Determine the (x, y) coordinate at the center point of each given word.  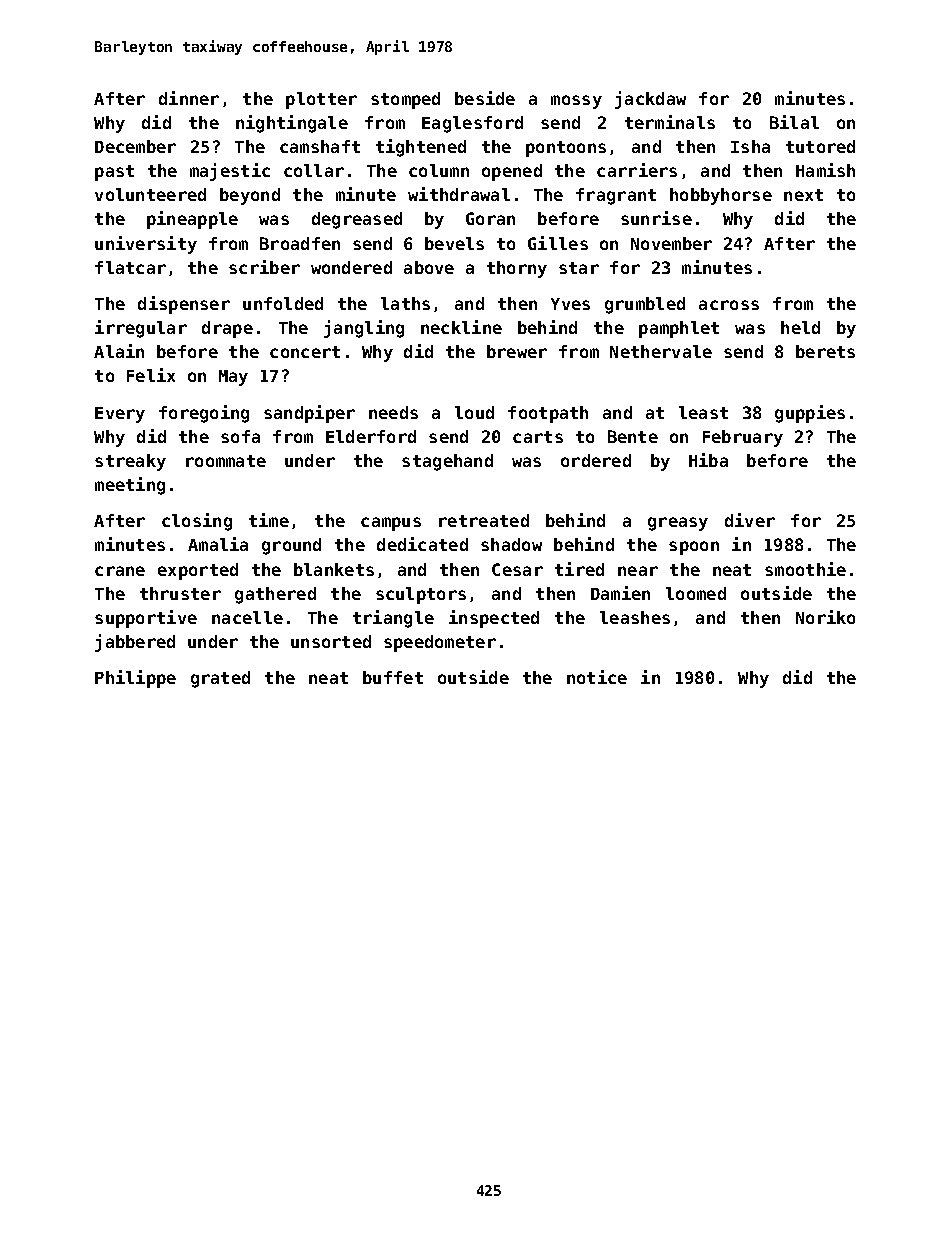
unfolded (283, 303)
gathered (275, 595)
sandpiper (309, 414)
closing (197, 522)
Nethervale (661, 351)
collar (314, 170)
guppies (810, 414)
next (803, 195)
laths (405, 303)
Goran (490, 218)
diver (750, 520)
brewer (517, 351)
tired (579, 569)
